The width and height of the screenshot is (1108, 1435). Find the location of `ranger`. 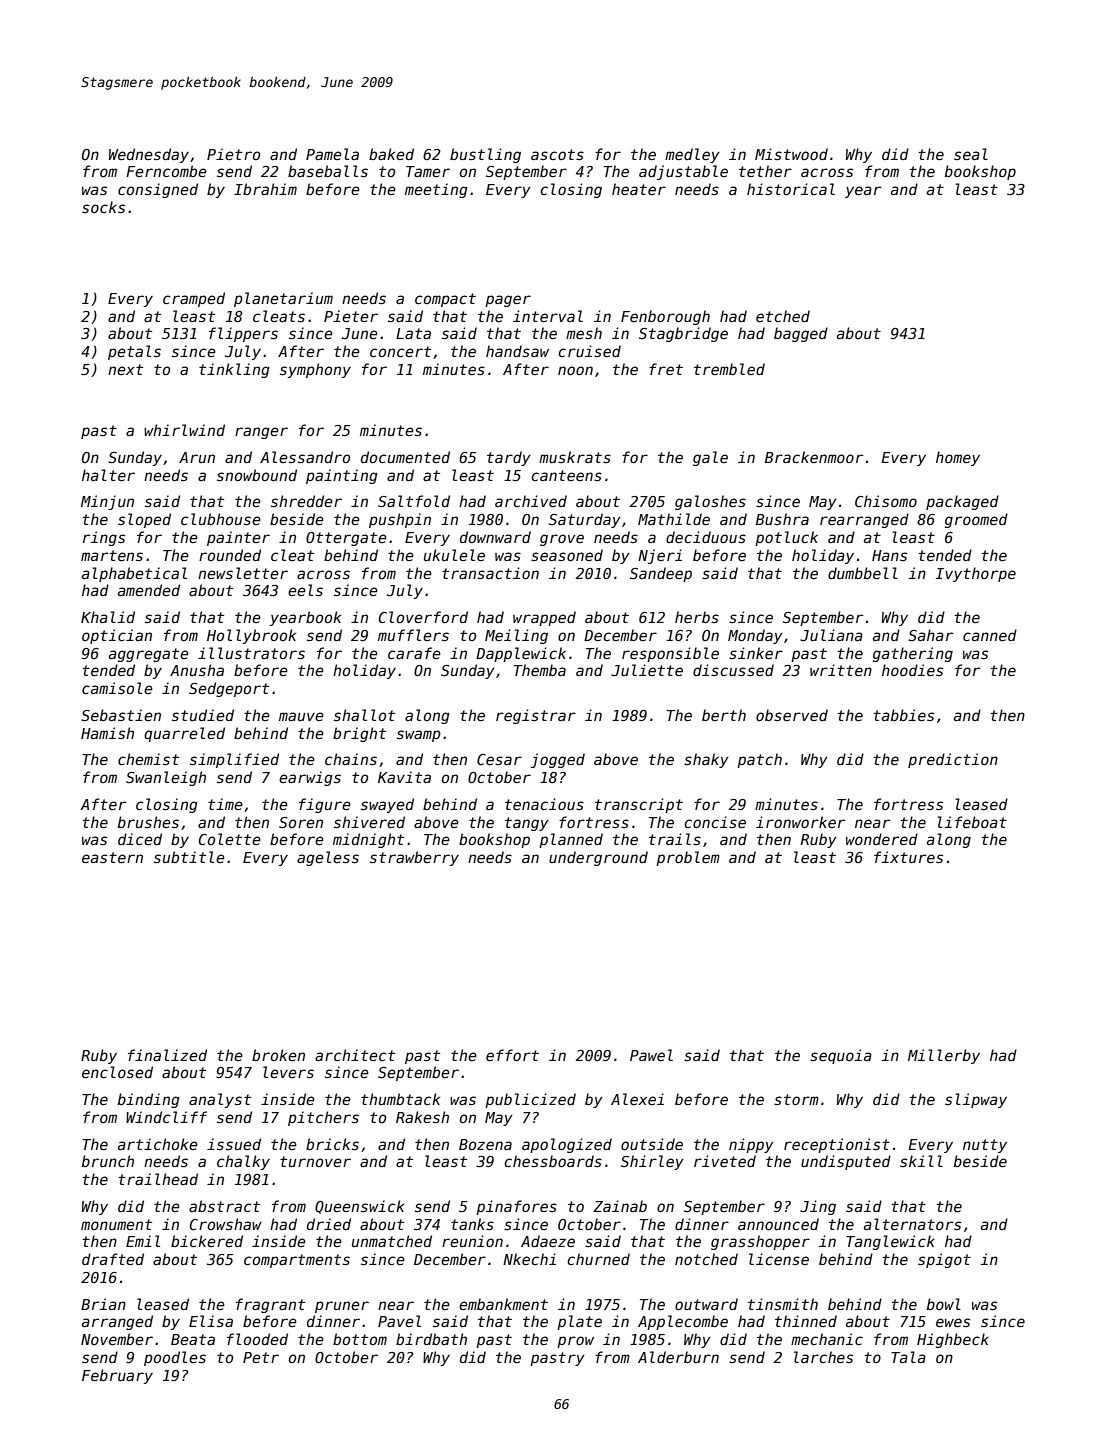

ranger is located at coordinates (261, 433).
